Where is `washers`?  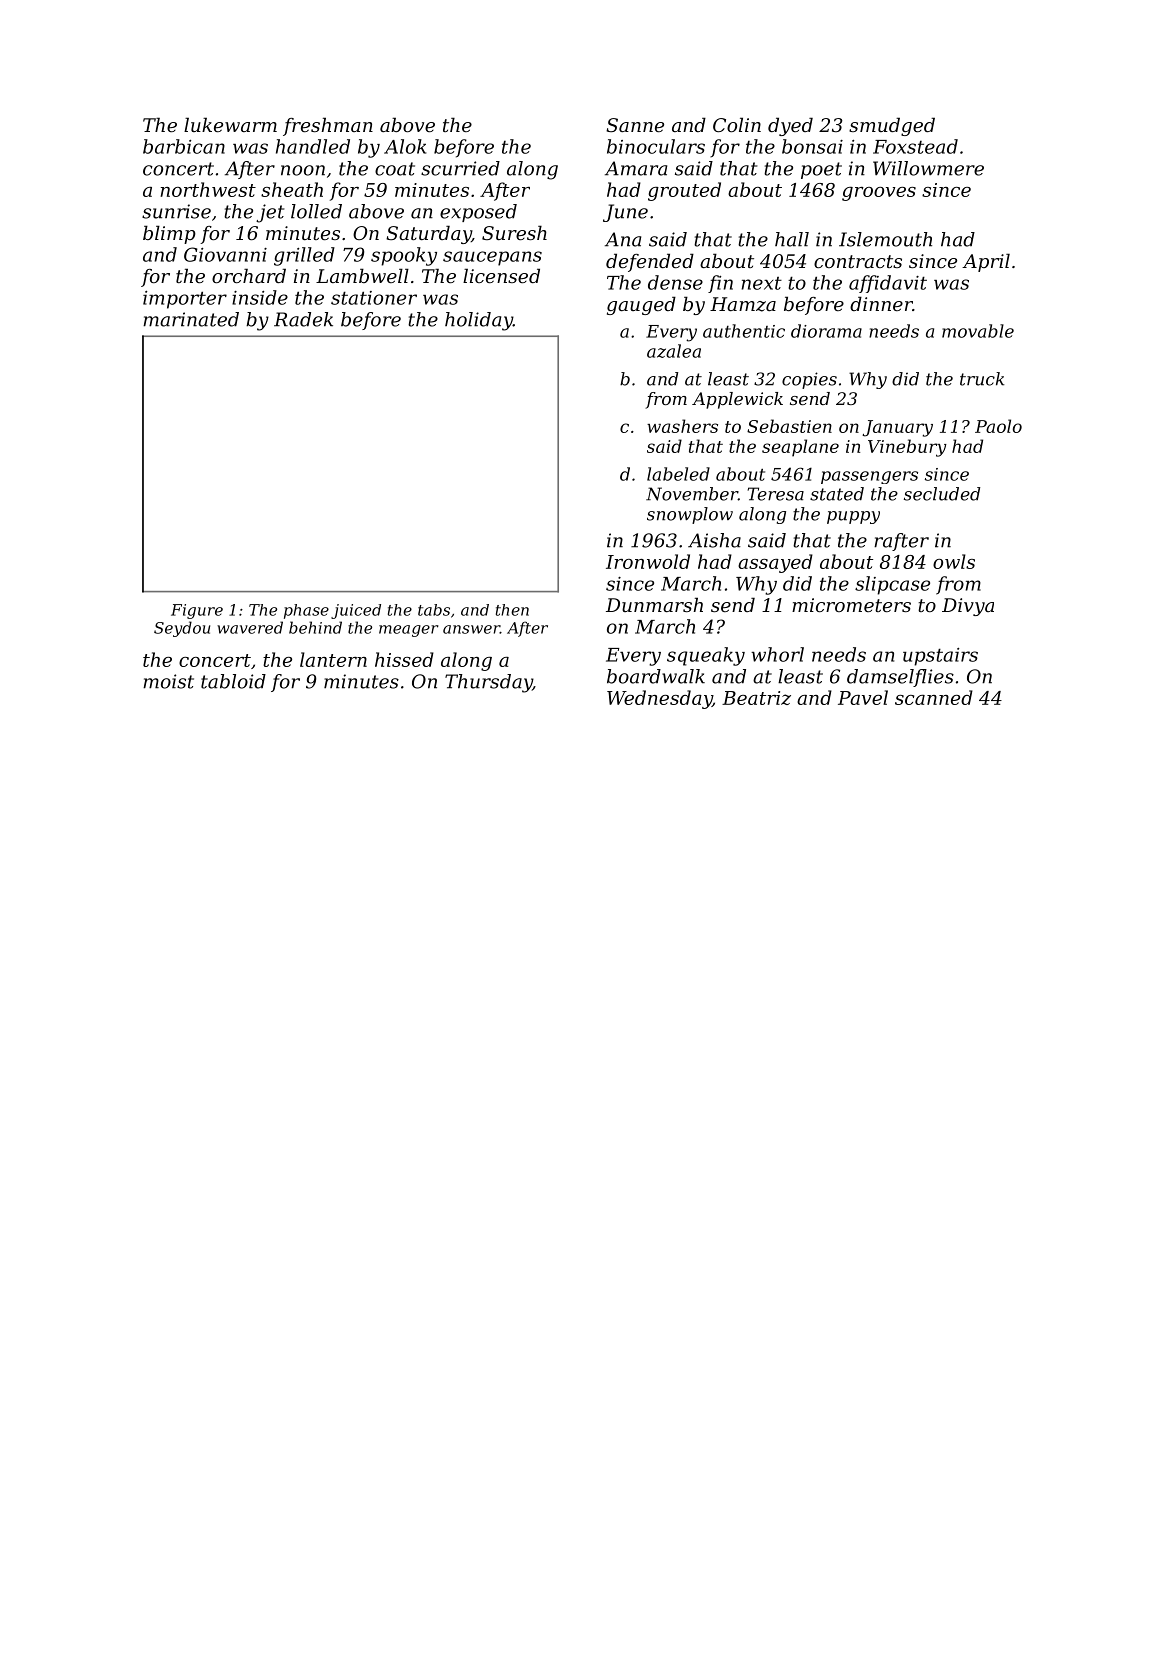
washers is located at coordinates (682, 426).
